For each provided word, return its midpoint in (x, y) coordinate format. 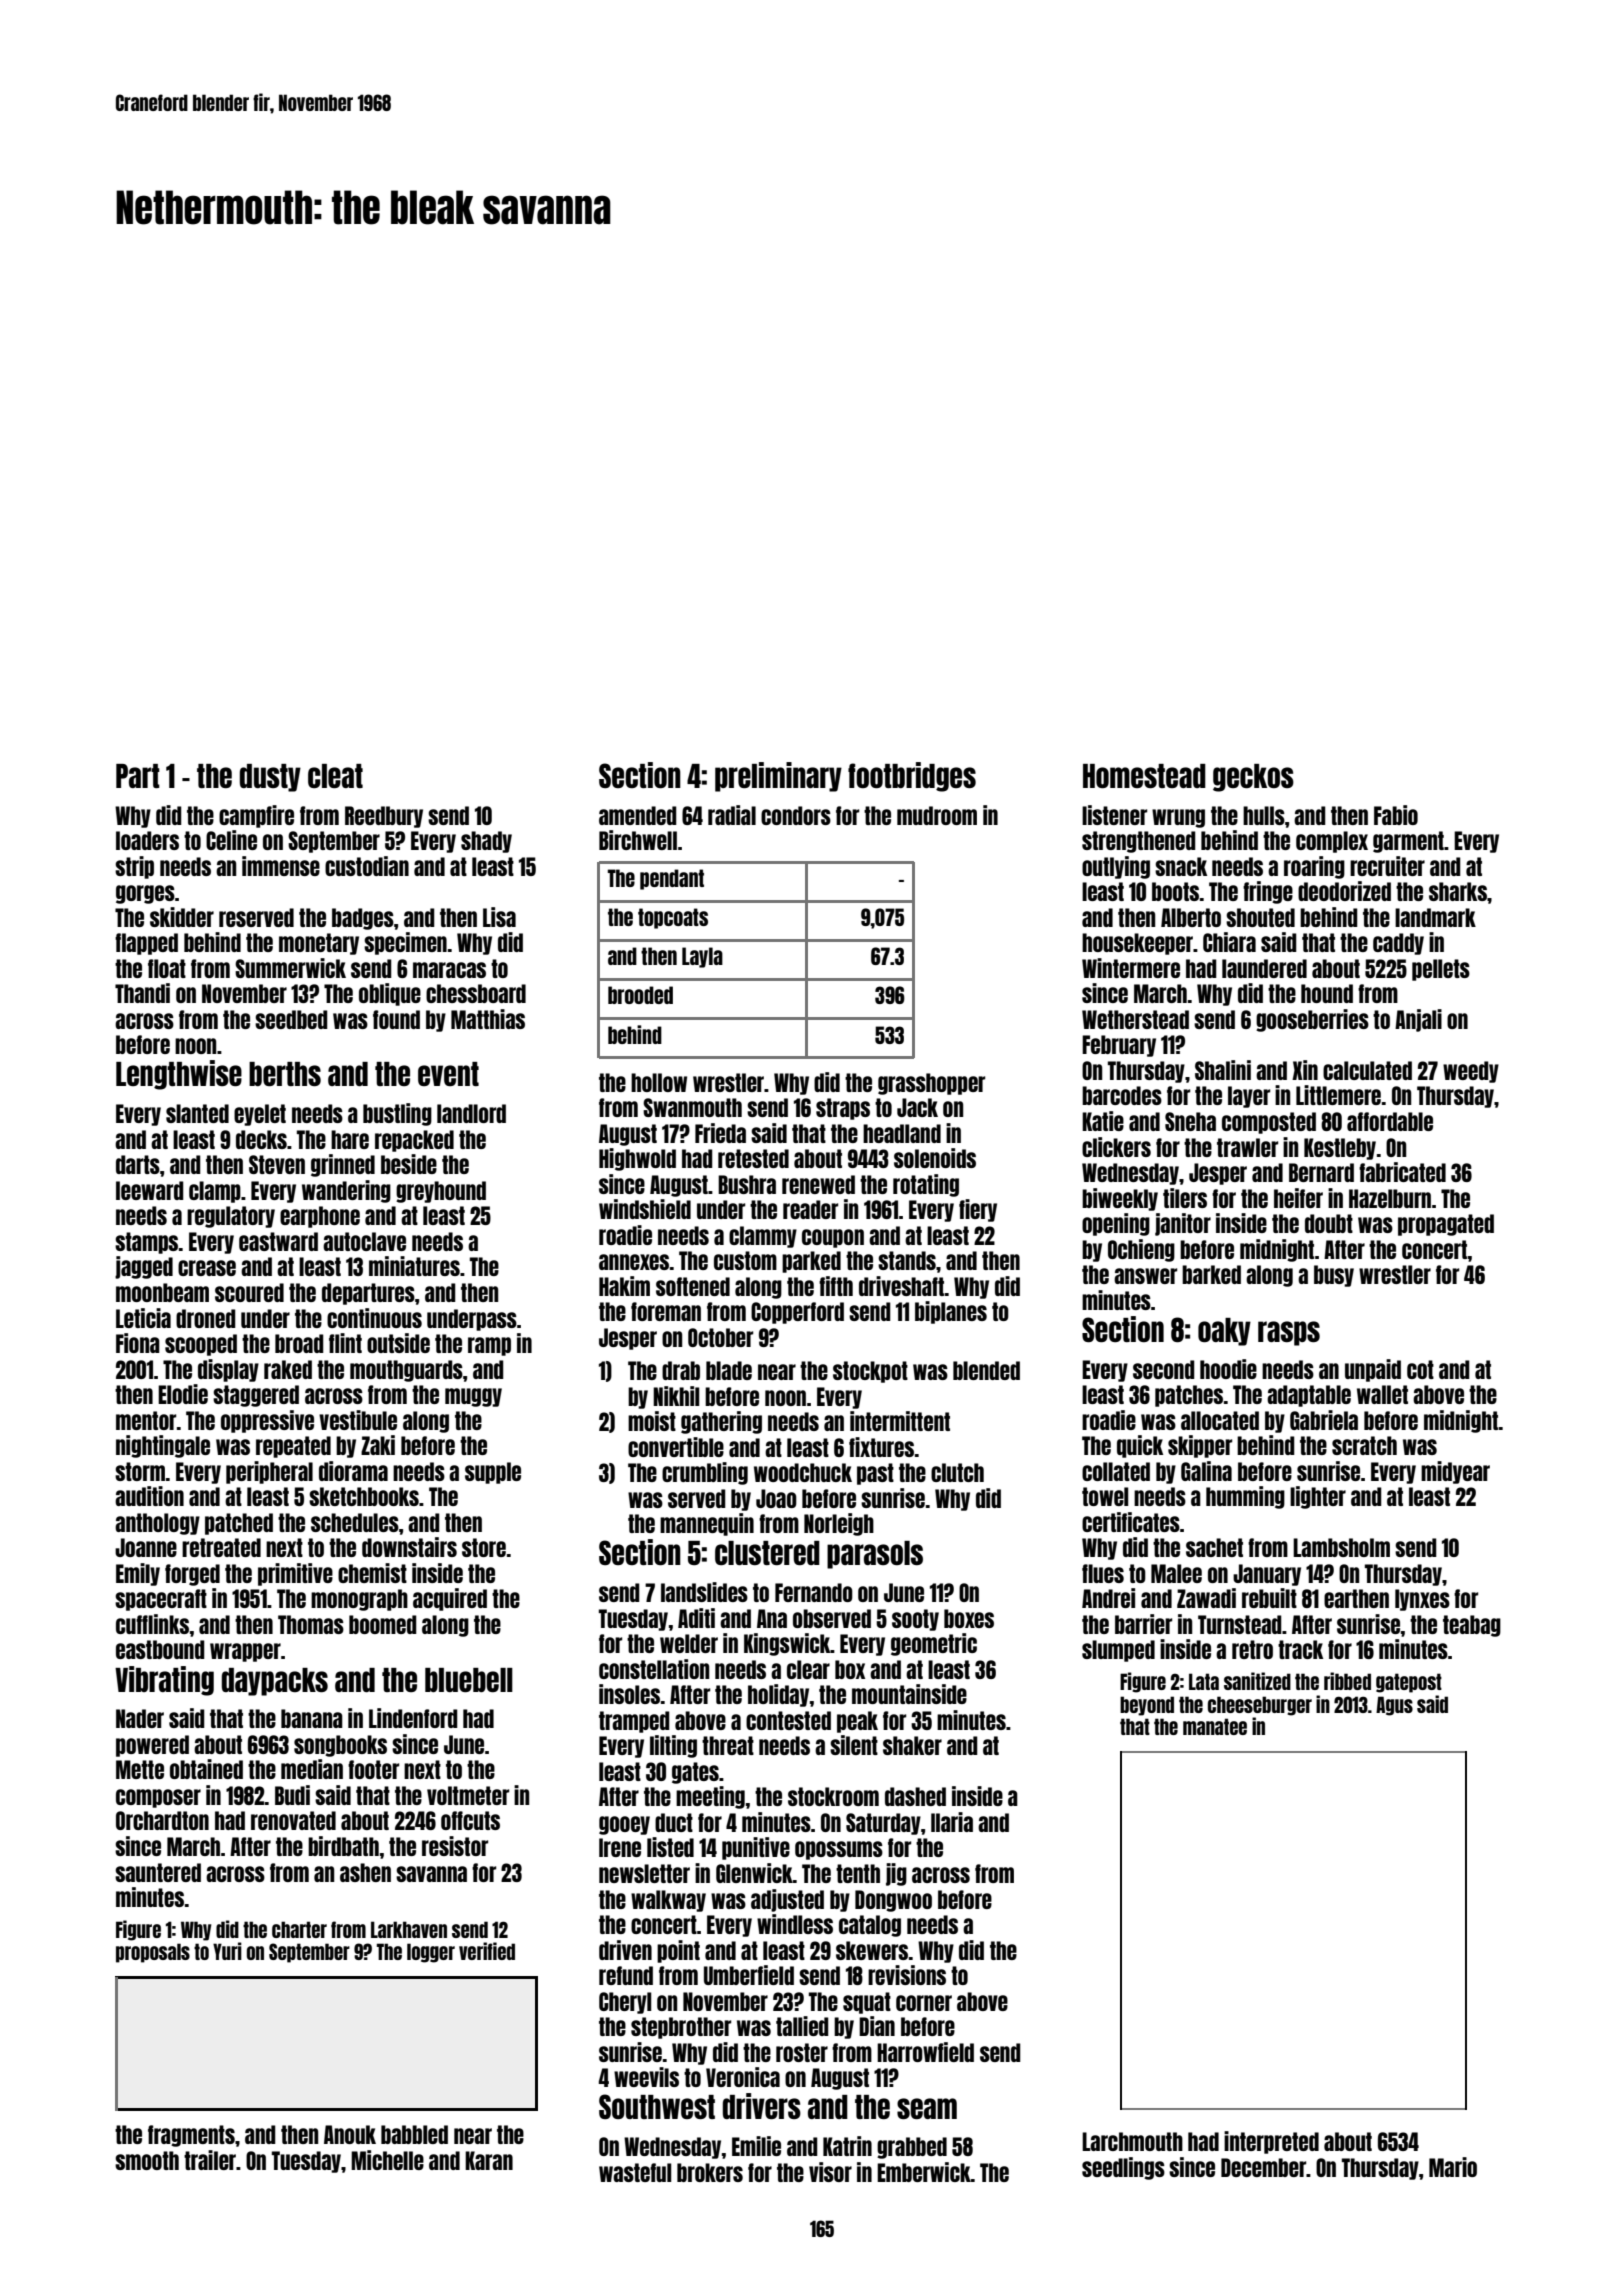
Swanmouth (692, 1107)
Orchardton (162, 1820)
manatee (1215, 1726)
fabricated (1402, 1172)
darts (138, 1164)
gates (695, 1773)
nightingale (163, 1446)
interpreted (1271, 2142)
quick (1140, 1446)
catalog (870, 1926)
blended (986, 1370)
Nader (140, 1718)
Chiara (1229, 942)
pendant (672, 879)
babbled (414, 2134)
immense (281, 866)
